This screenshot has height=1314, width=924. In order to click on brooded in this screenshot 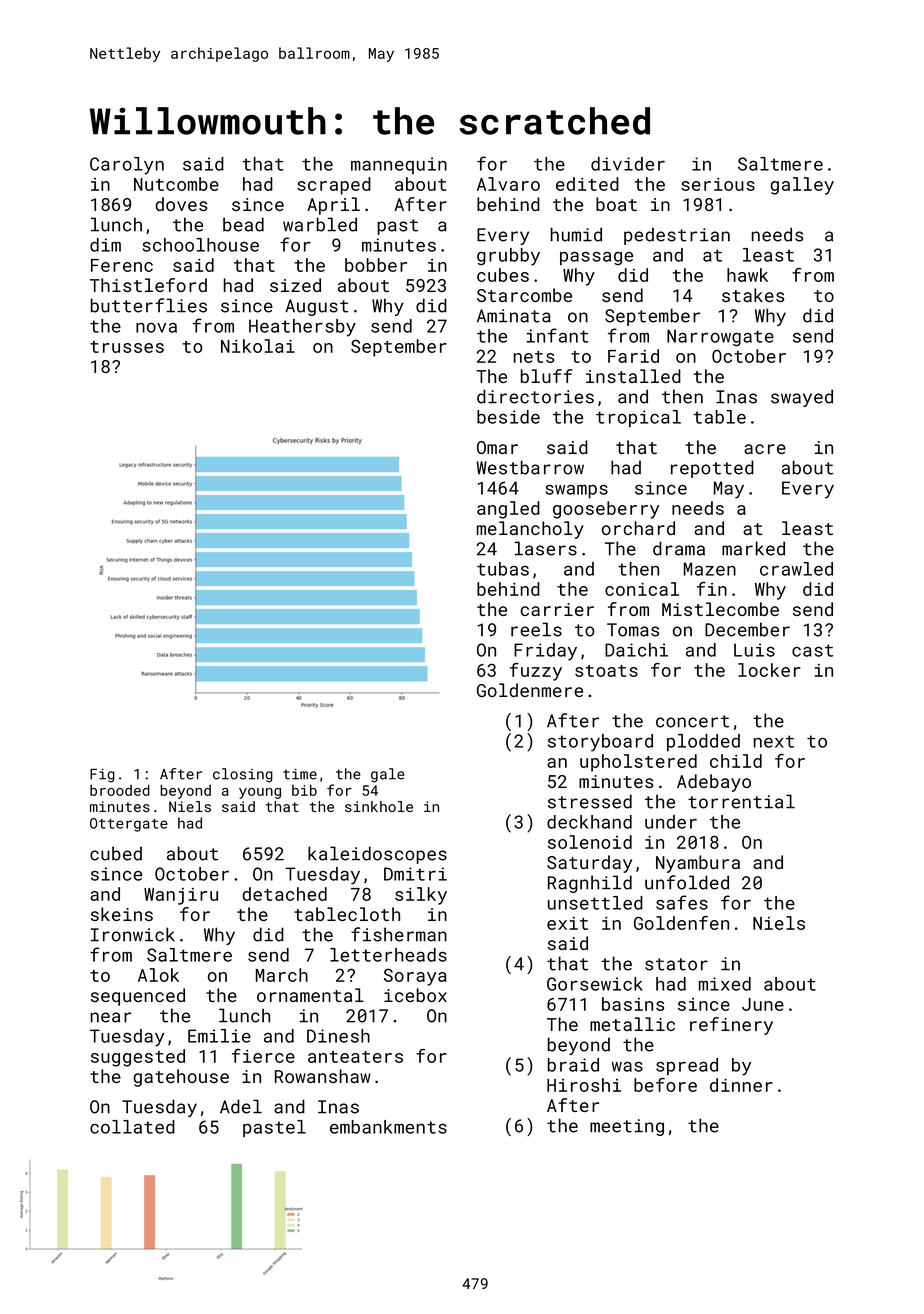, I will do `click(120, 790)`.
